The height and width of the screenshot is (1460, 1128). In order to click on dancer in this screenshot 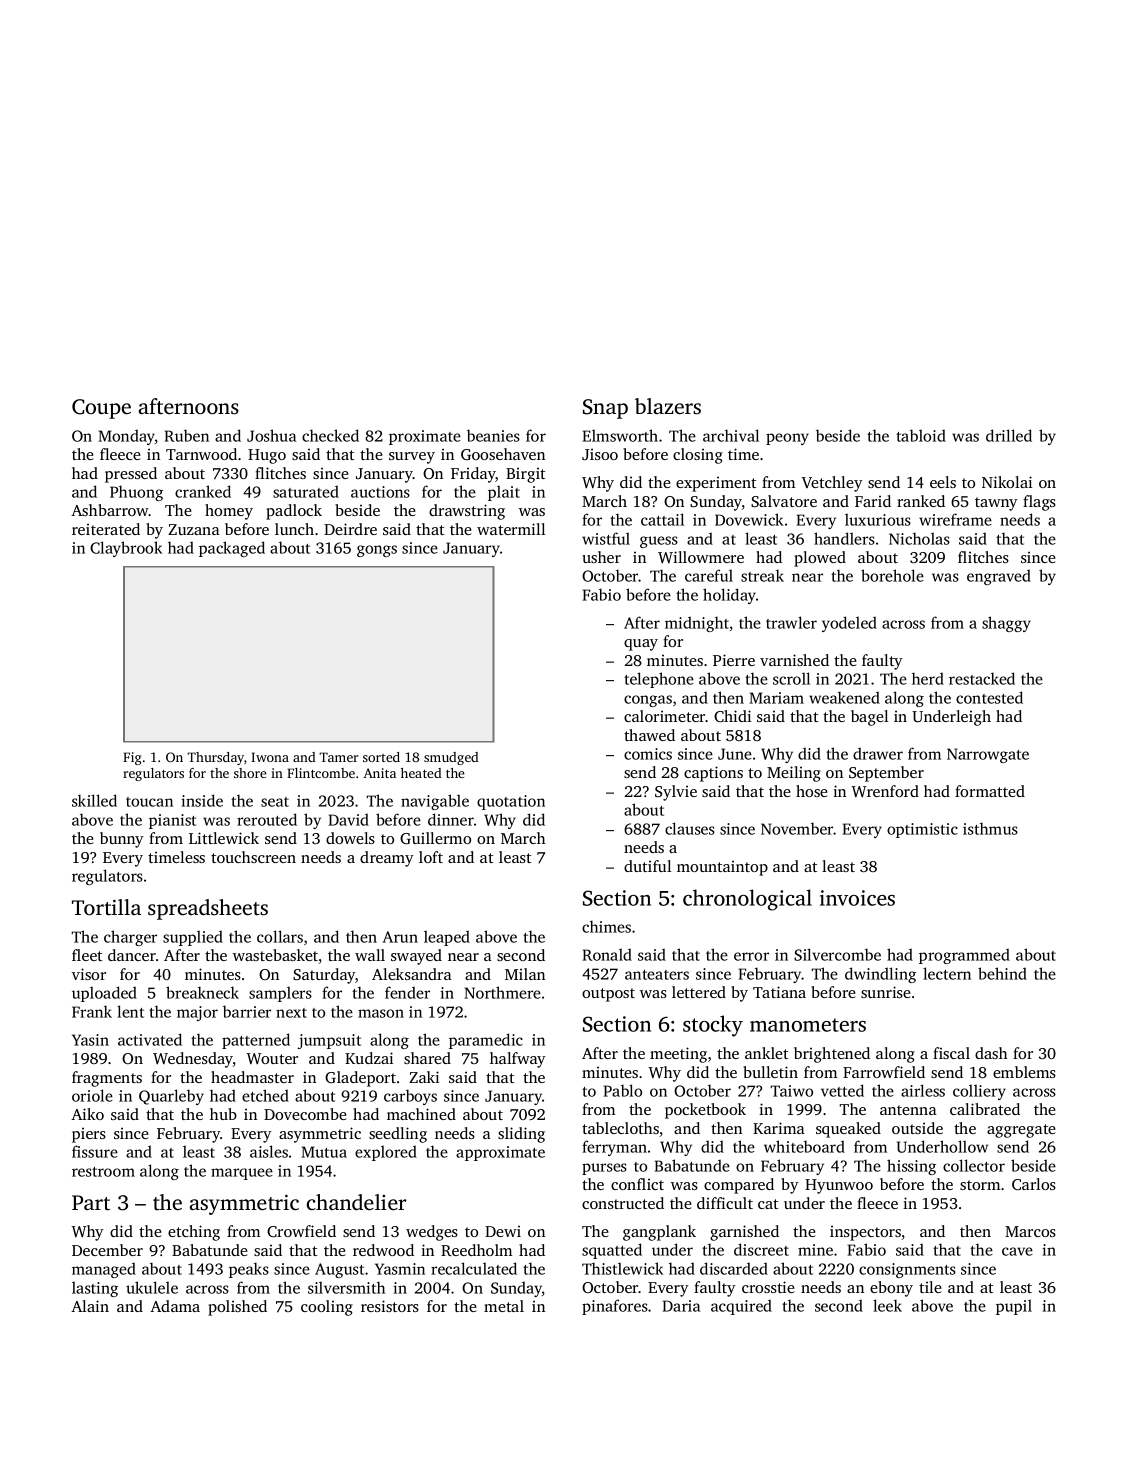, I will do `click(132, 955)`.
